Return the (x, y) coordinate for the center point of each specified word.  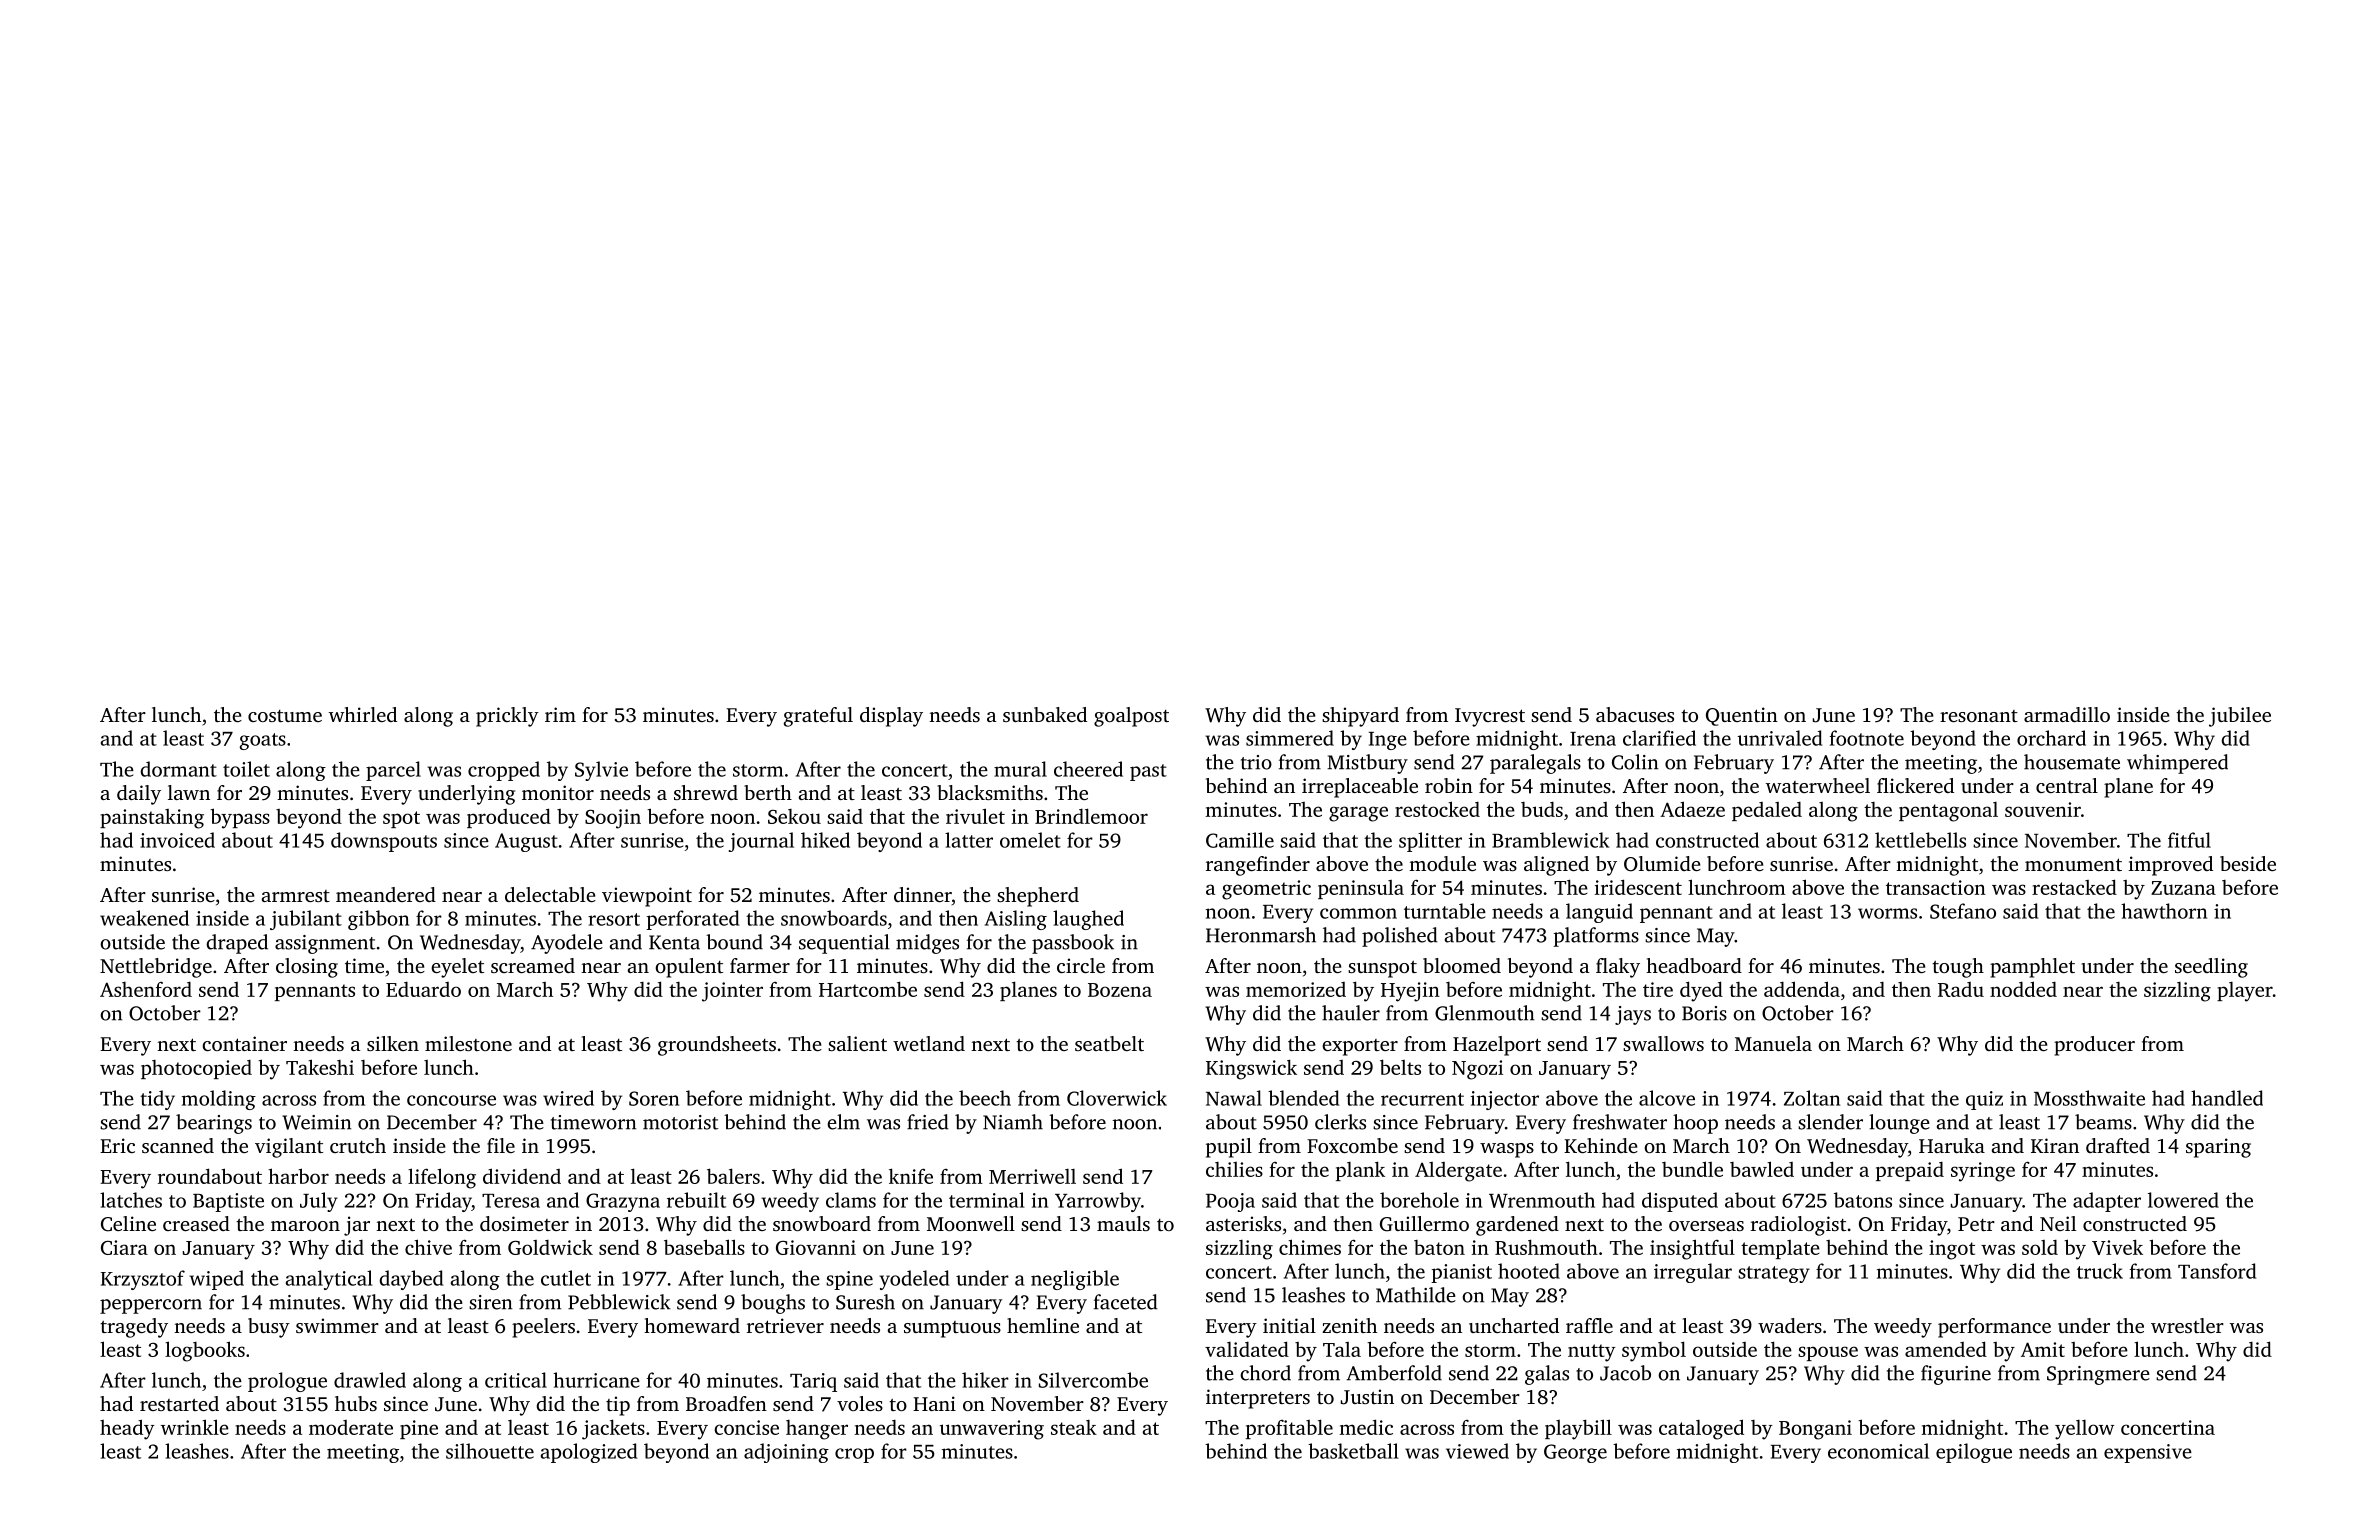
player (2245, 992)
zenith (1349, 1325)
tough (1958, 968)
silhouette (490, 1451)
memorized (1296, 989)
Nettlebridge (156, 968)
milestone (468, 1043)
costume (285, 716)
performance (1994, 1328)
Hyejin (1410, 992)
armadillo (2067, 714)
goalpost (1131, 717)
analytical (329, 1280)
